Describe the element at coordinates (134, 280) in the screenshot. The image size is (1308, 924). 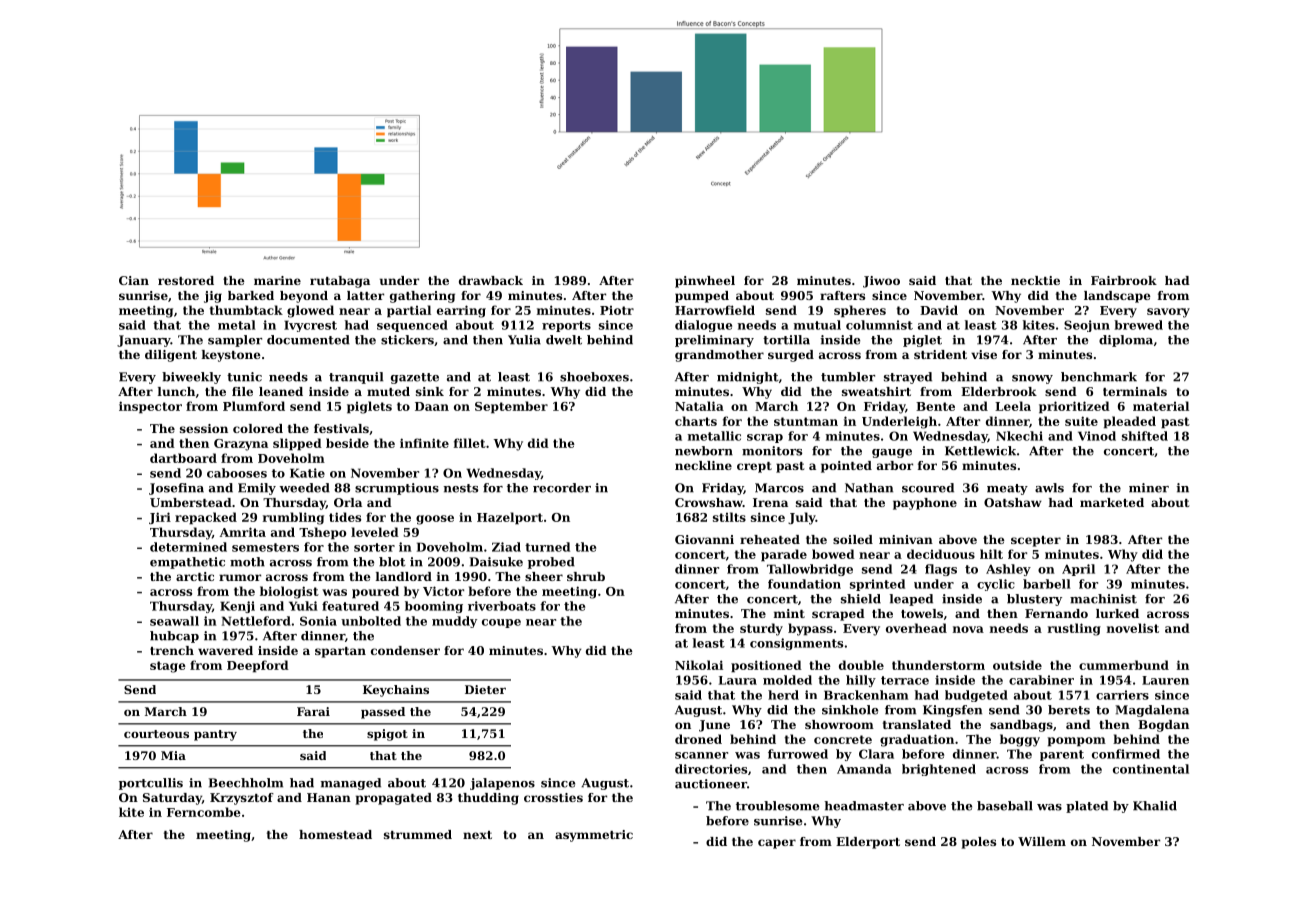
I see `Cian` at that location.
